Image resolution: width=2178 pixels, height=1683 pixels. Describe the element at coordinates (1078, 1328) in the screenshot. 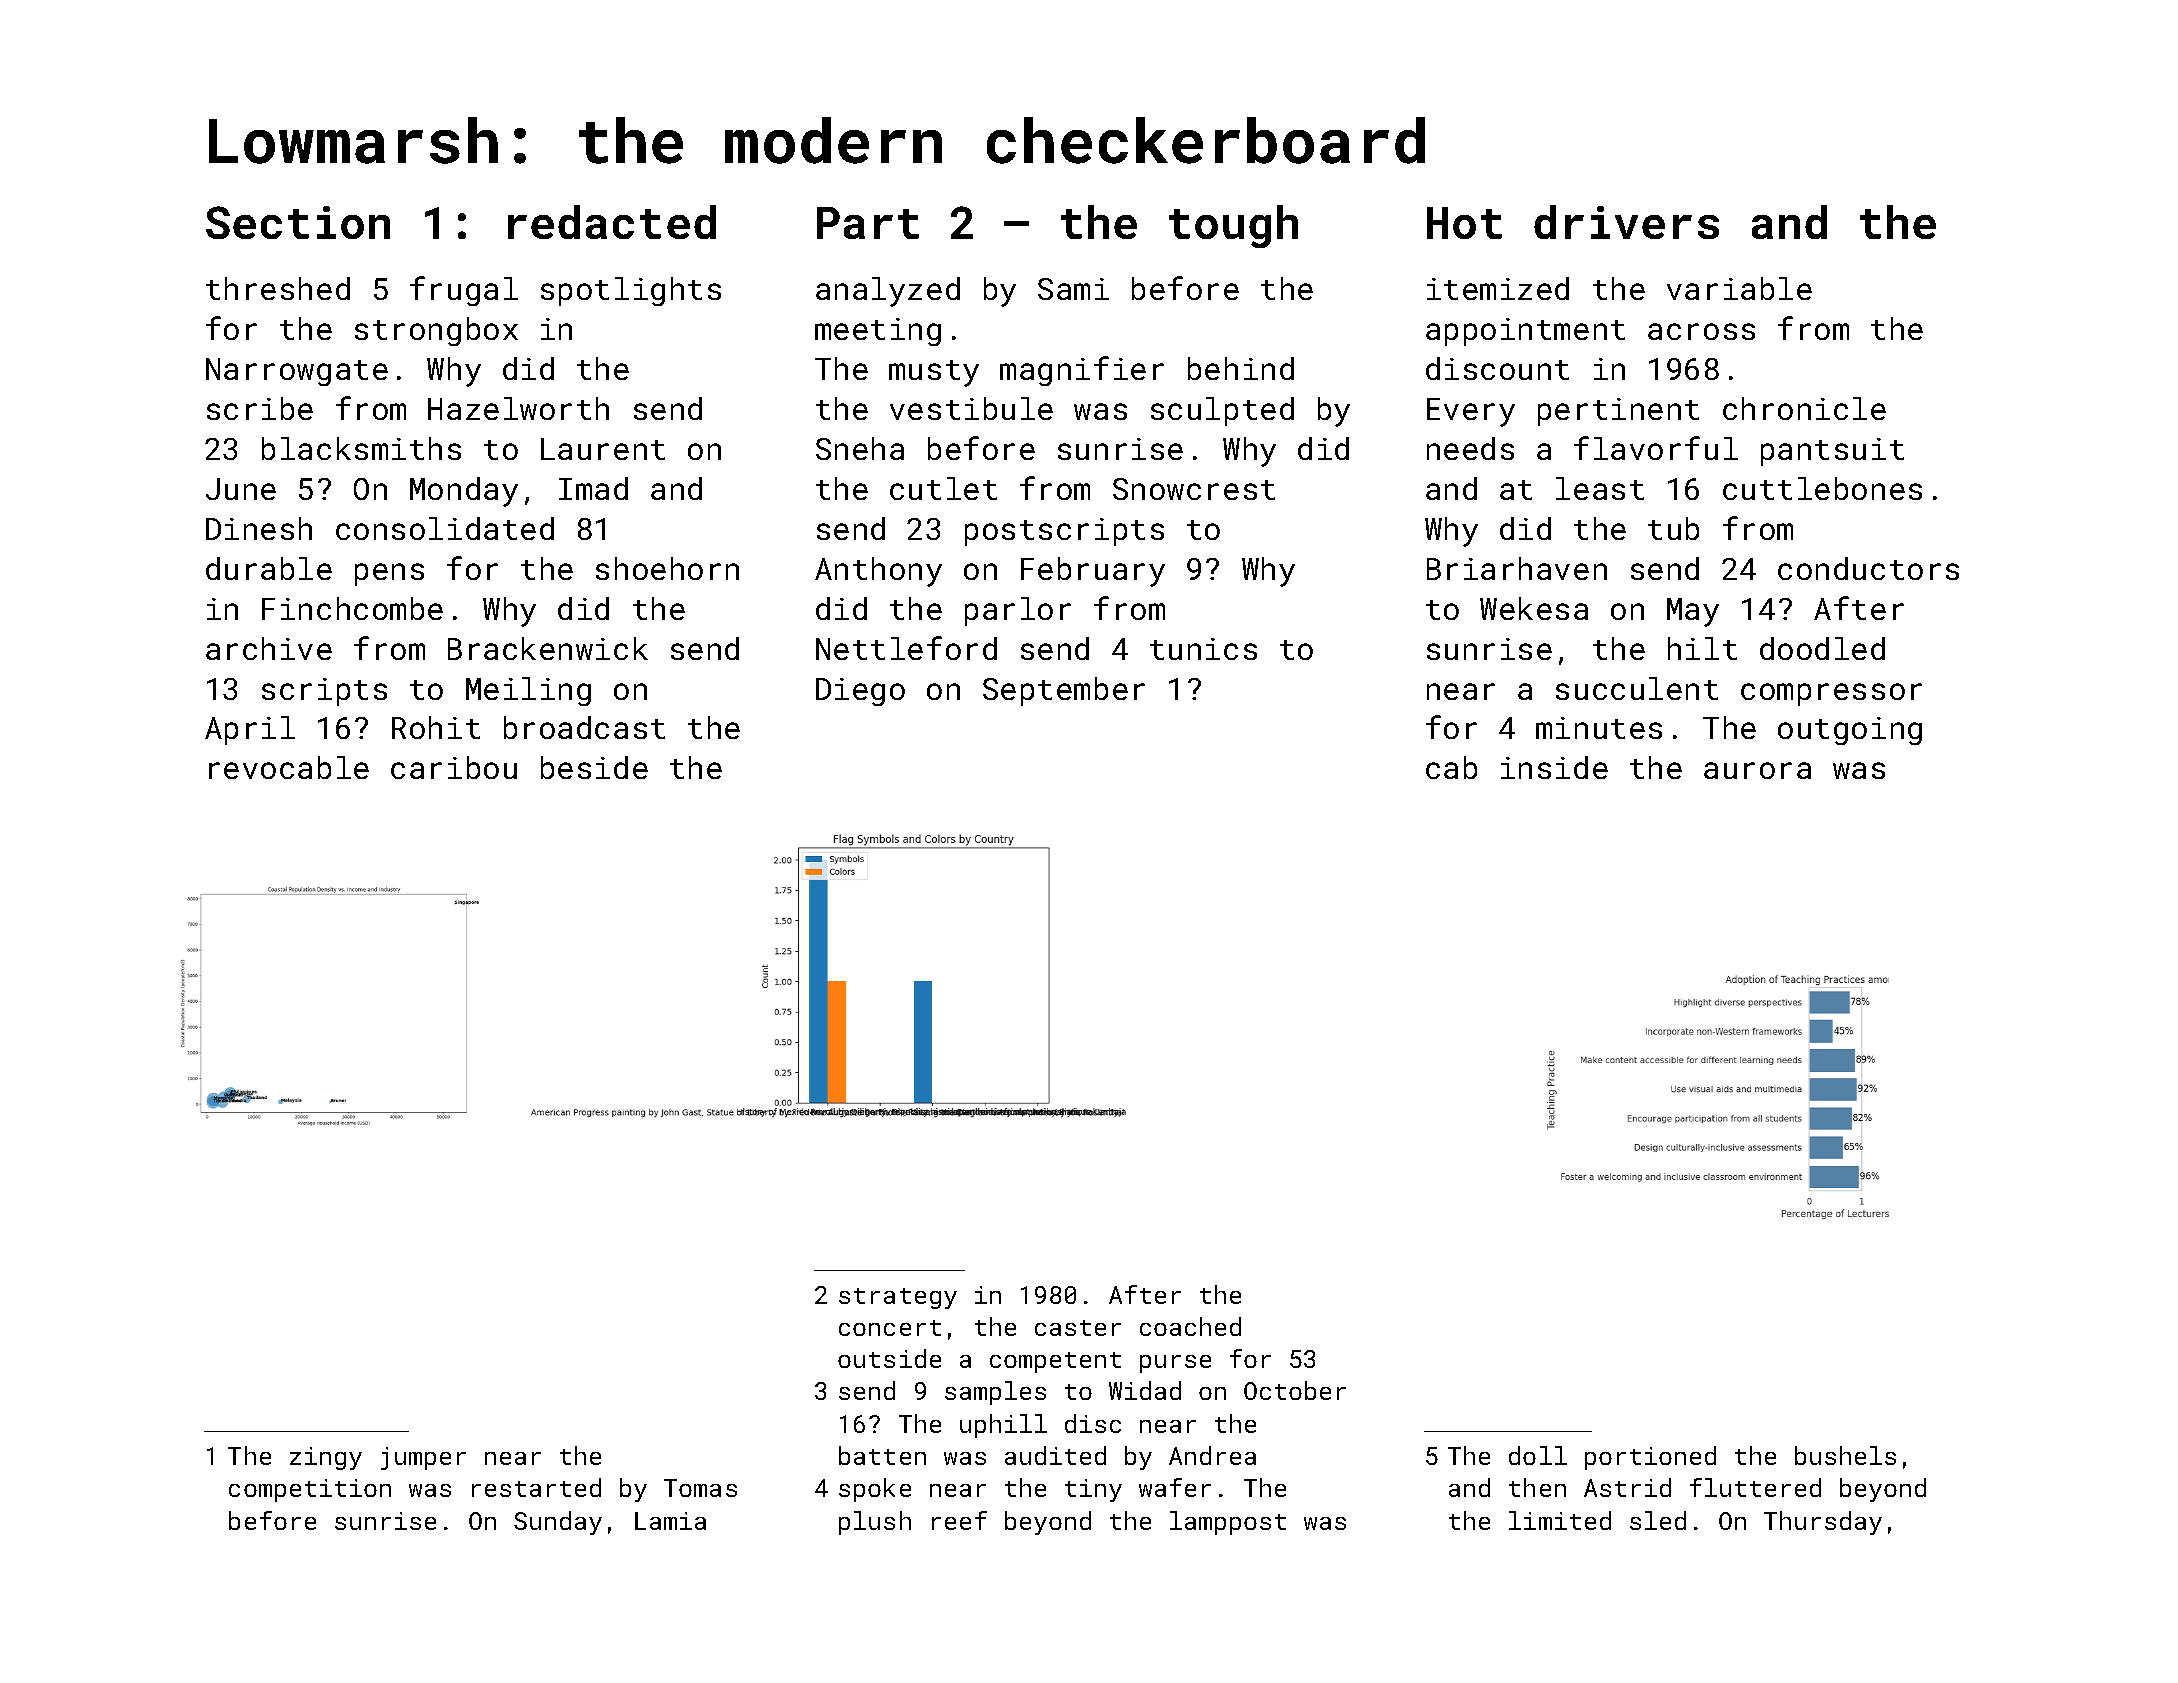

I see `caster` at that location.
